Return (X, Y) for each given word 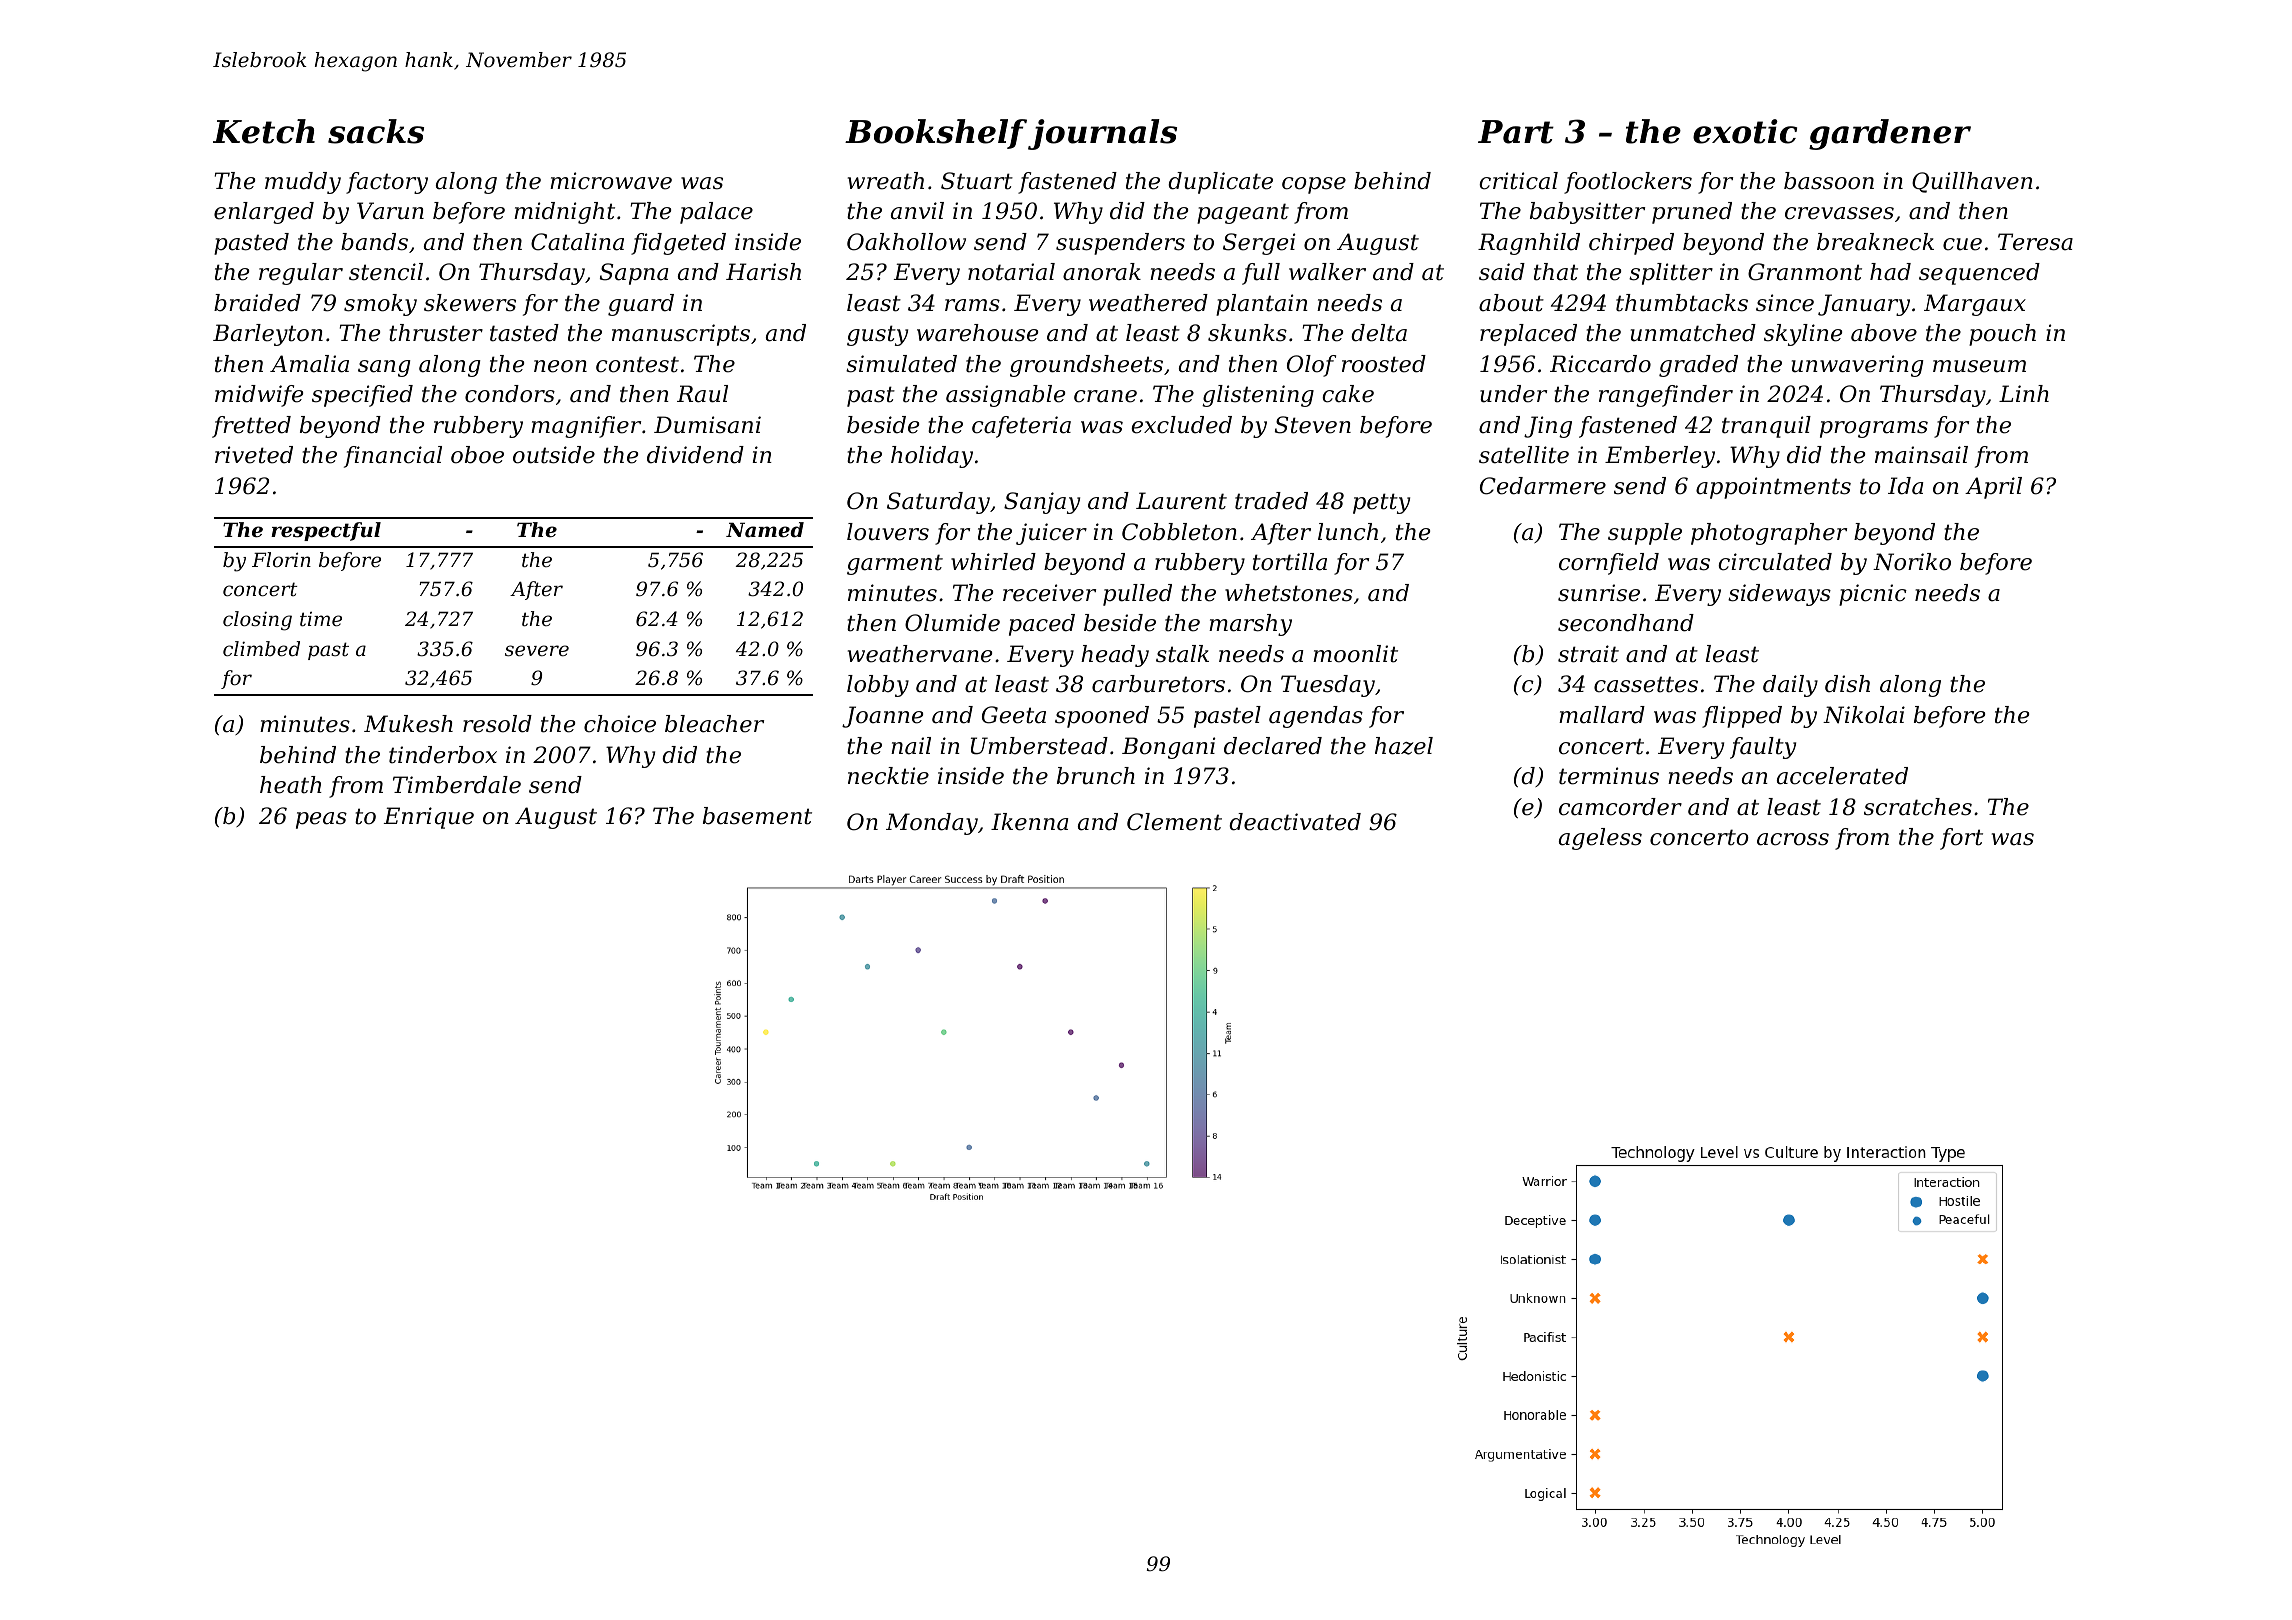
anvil (917, 211)
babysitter (1587, 213)
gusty (877, 335)
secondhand (1626, 623)
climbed (261, 649)
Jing (1548, 427)
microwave (611, 181)
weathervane (920, 654)
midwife (259, 396)
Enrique (429, 818)
